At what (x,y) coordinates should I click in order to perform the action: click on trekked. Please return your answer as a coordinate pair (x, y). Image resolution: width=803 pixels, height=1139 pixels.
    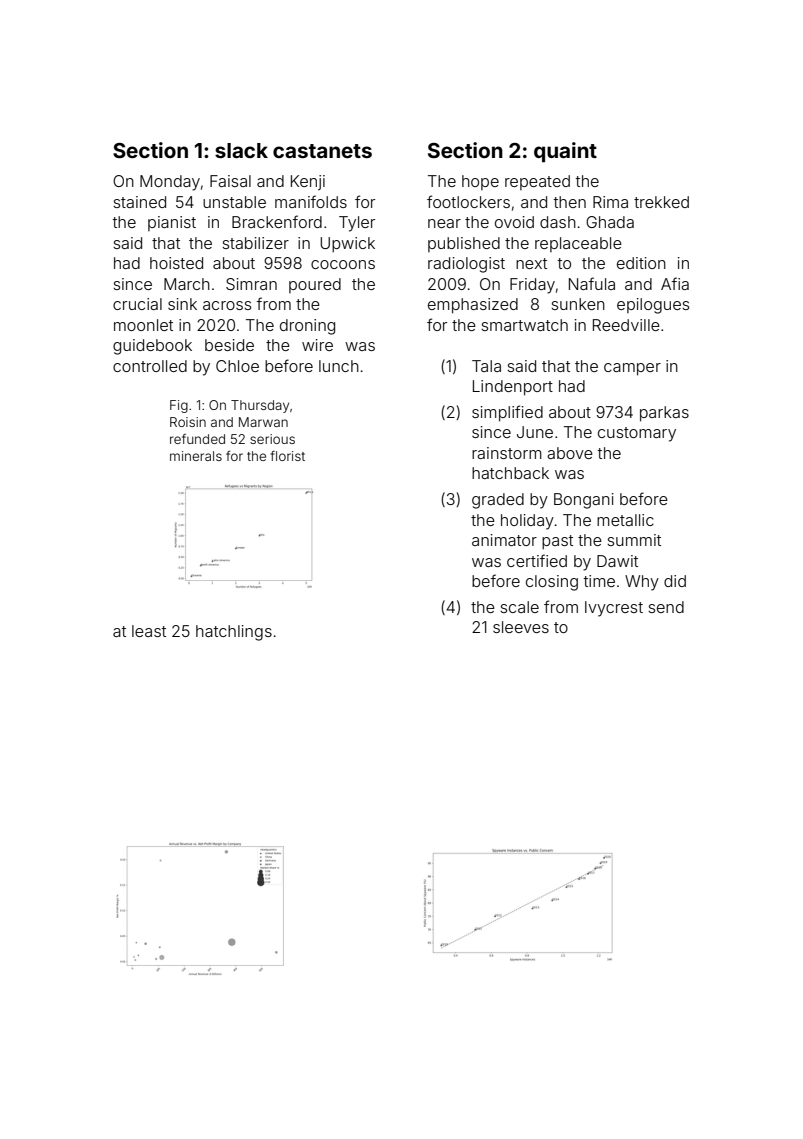
    Looking at the image, I should click on (661, 202).
